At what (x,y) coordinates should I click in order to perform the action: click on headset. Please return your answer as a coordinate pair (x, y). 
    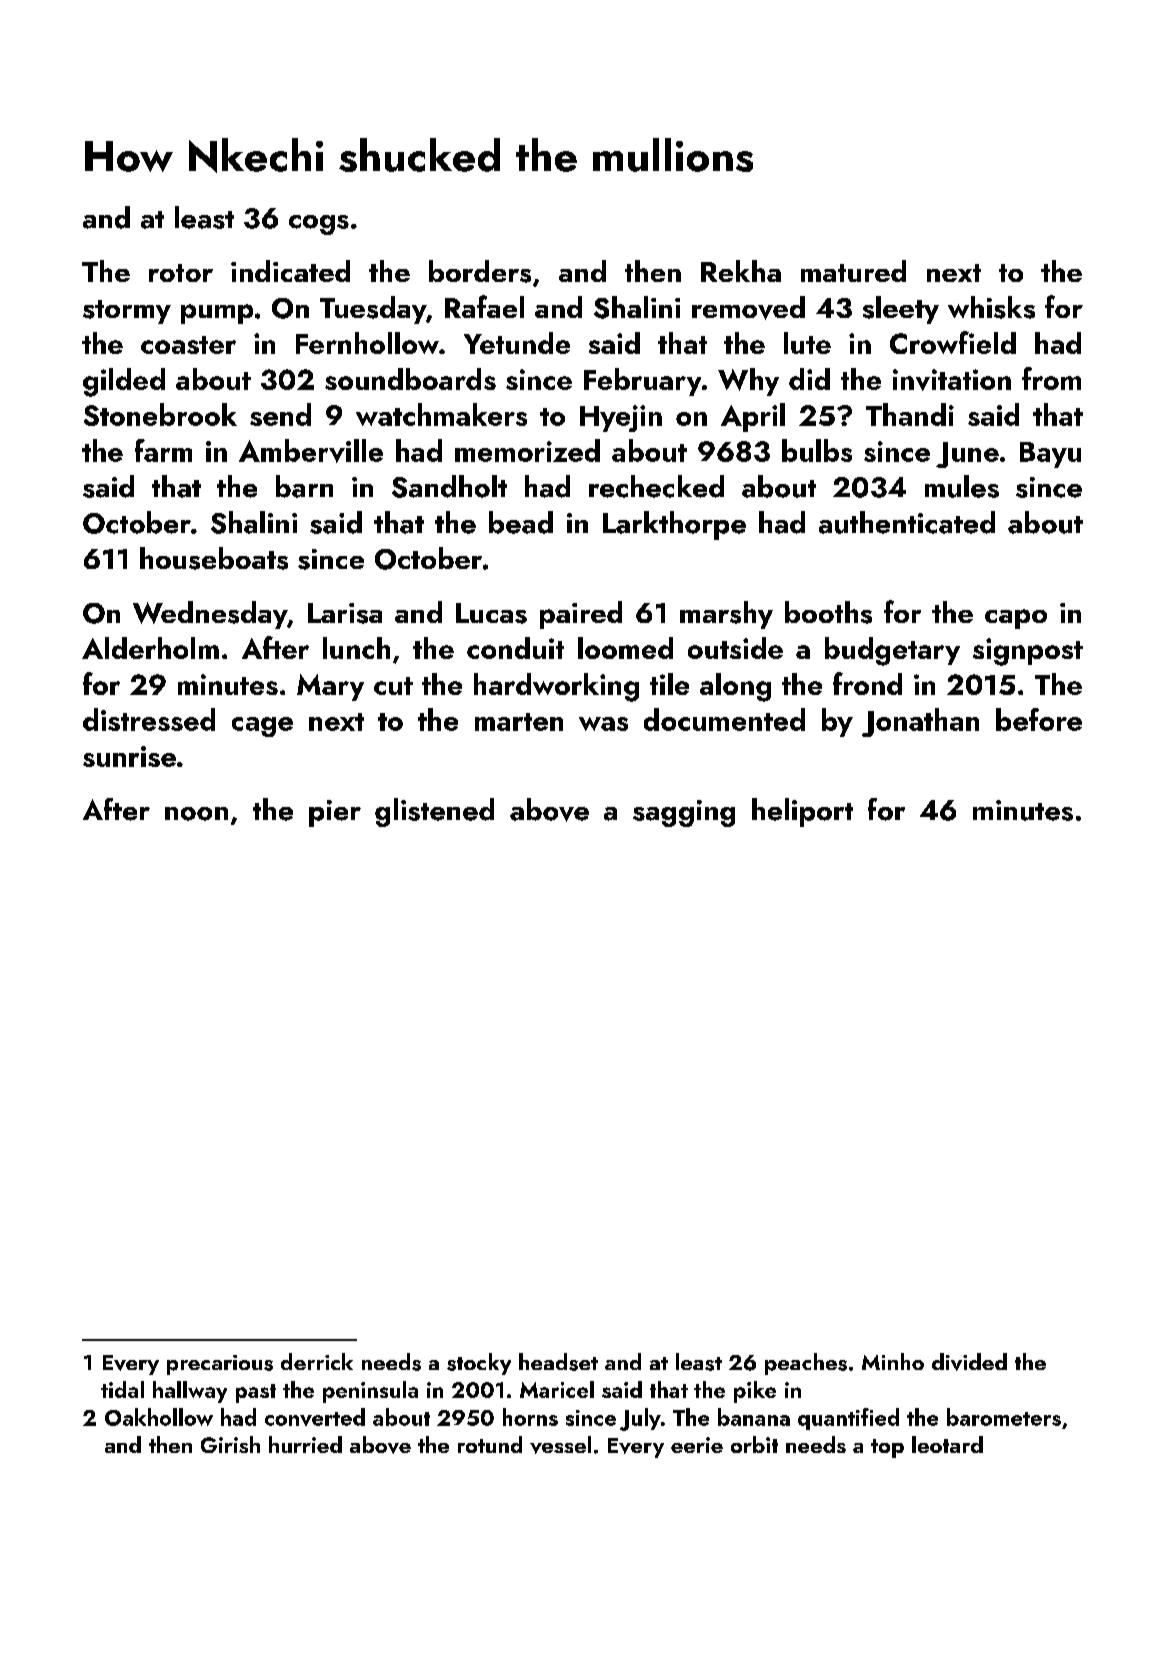
    Looking at the image, I should click on (558, 1362).
